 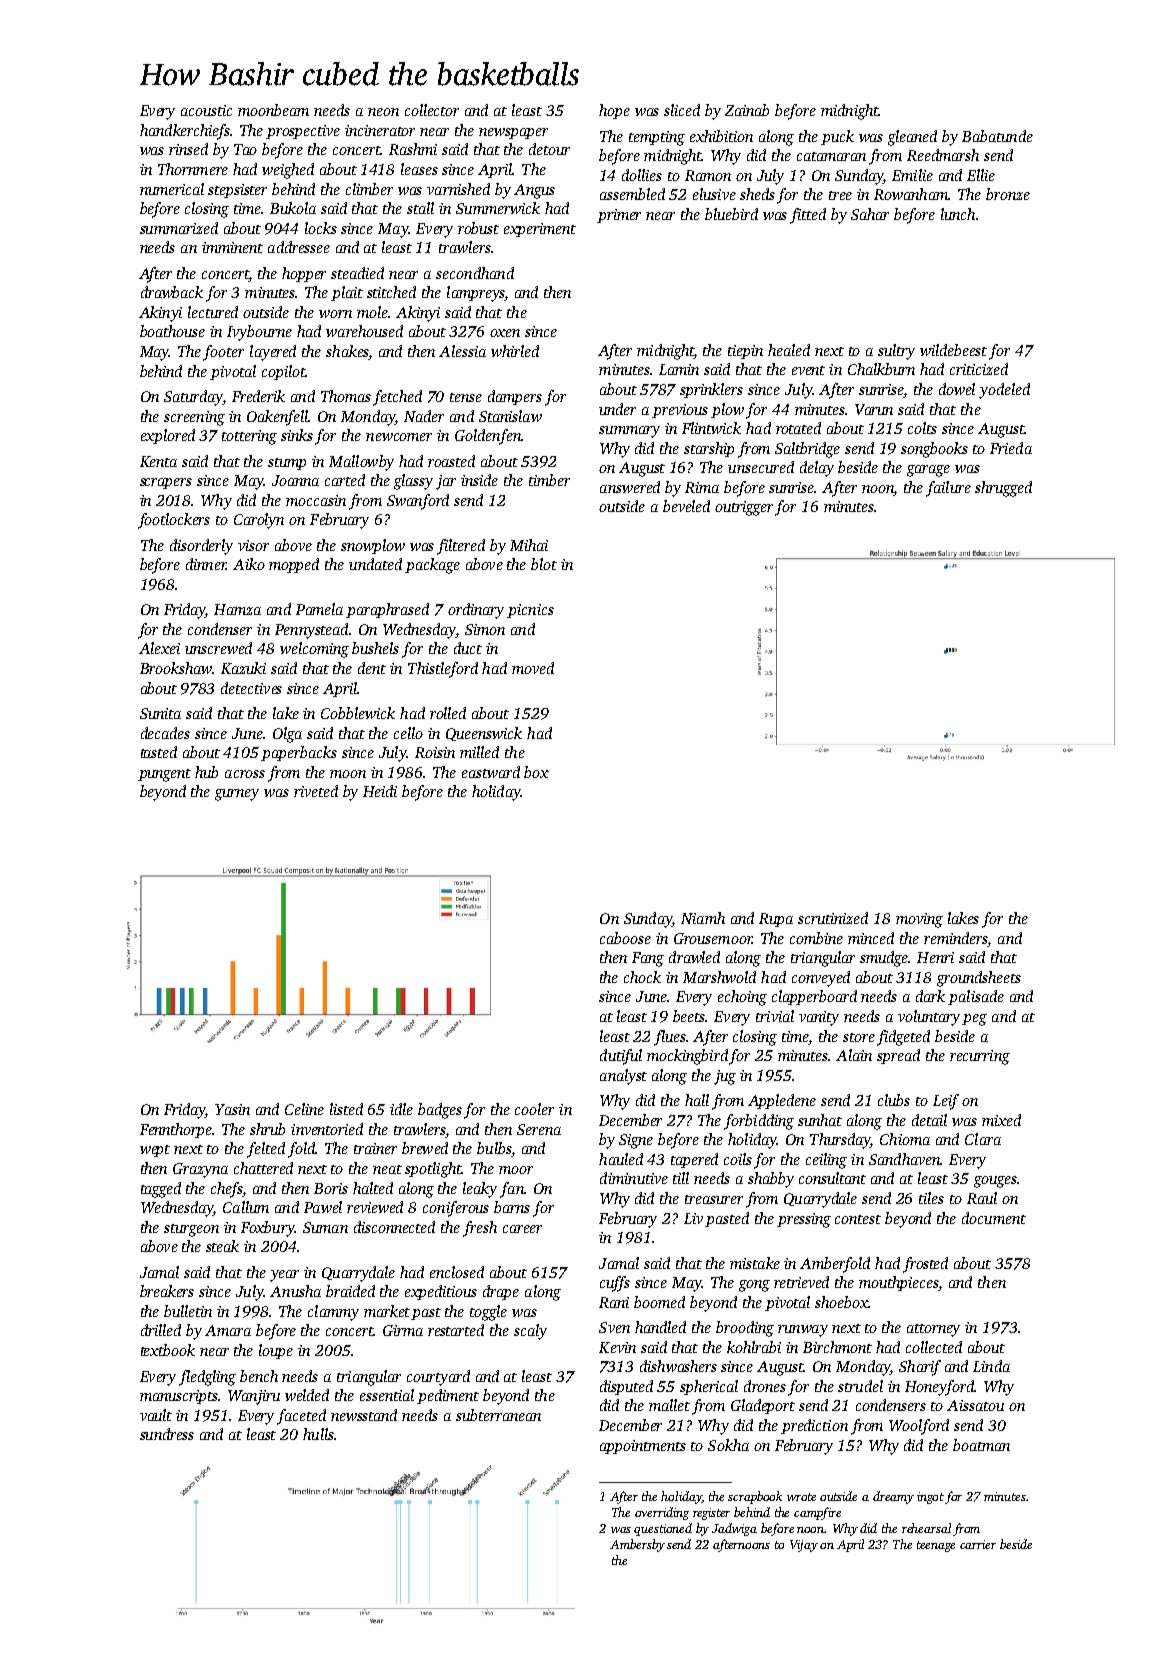 I want to click on eastward, so click(x=491, y=772).
